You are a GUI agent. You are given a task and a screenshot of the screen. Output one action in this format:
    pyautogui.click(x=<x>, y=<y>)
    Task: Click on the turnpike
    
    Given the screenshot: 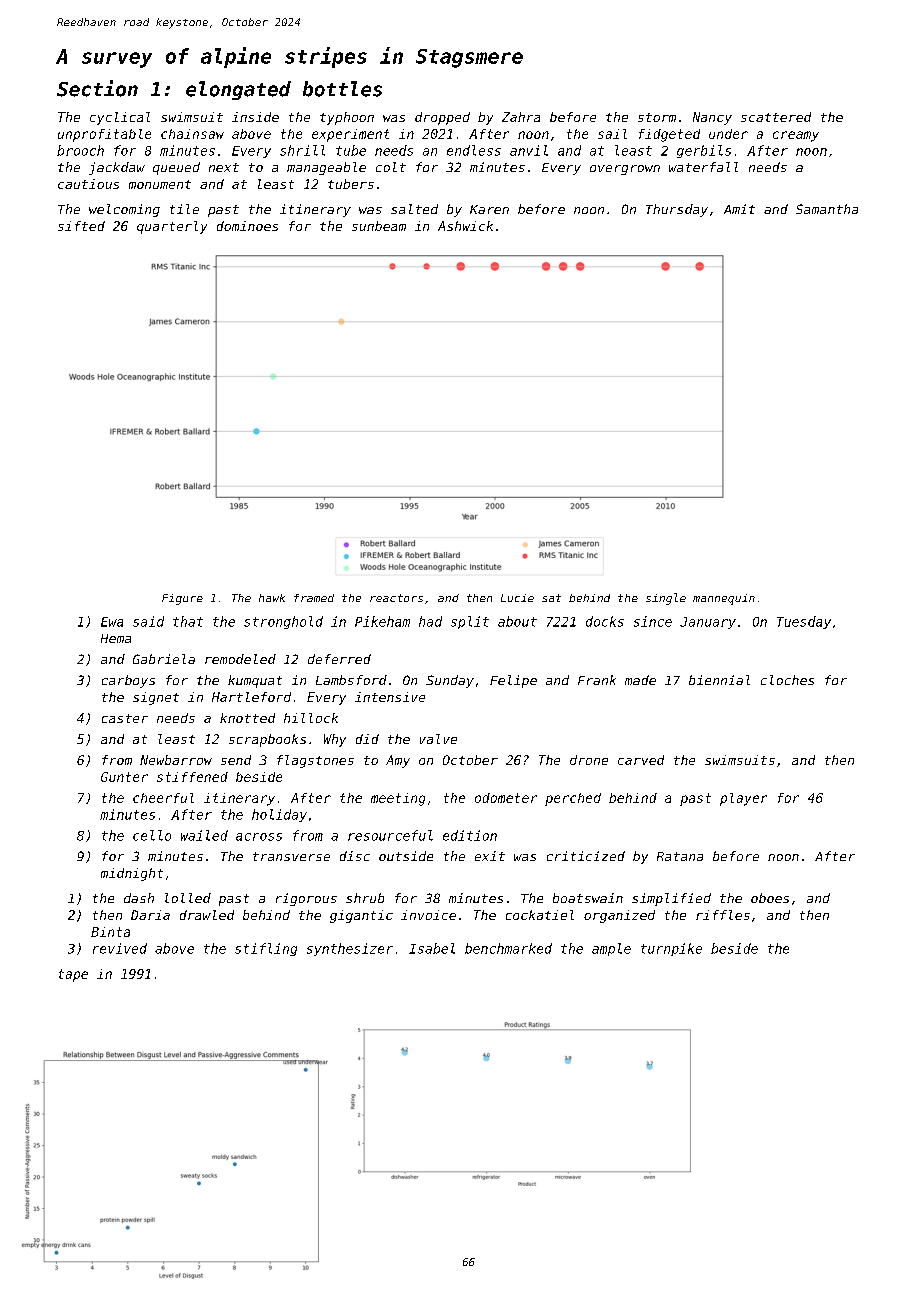 What is the action you would take?
    pyautogui.click(x=671, y=949)
